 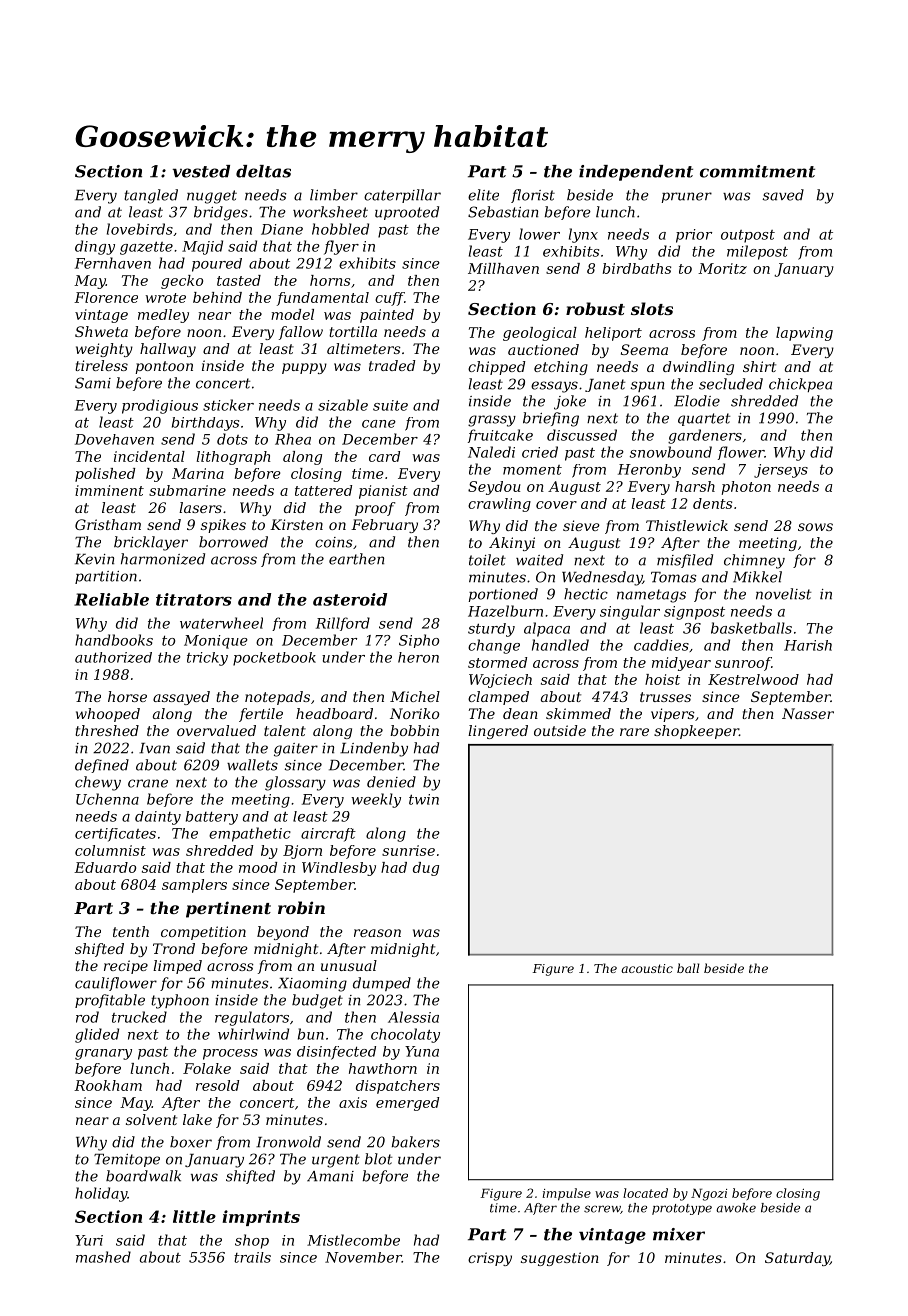 What do you see at coordinates (757, 252) in the screenshot?
I see `milepost` at bounding box center [757, 252].
